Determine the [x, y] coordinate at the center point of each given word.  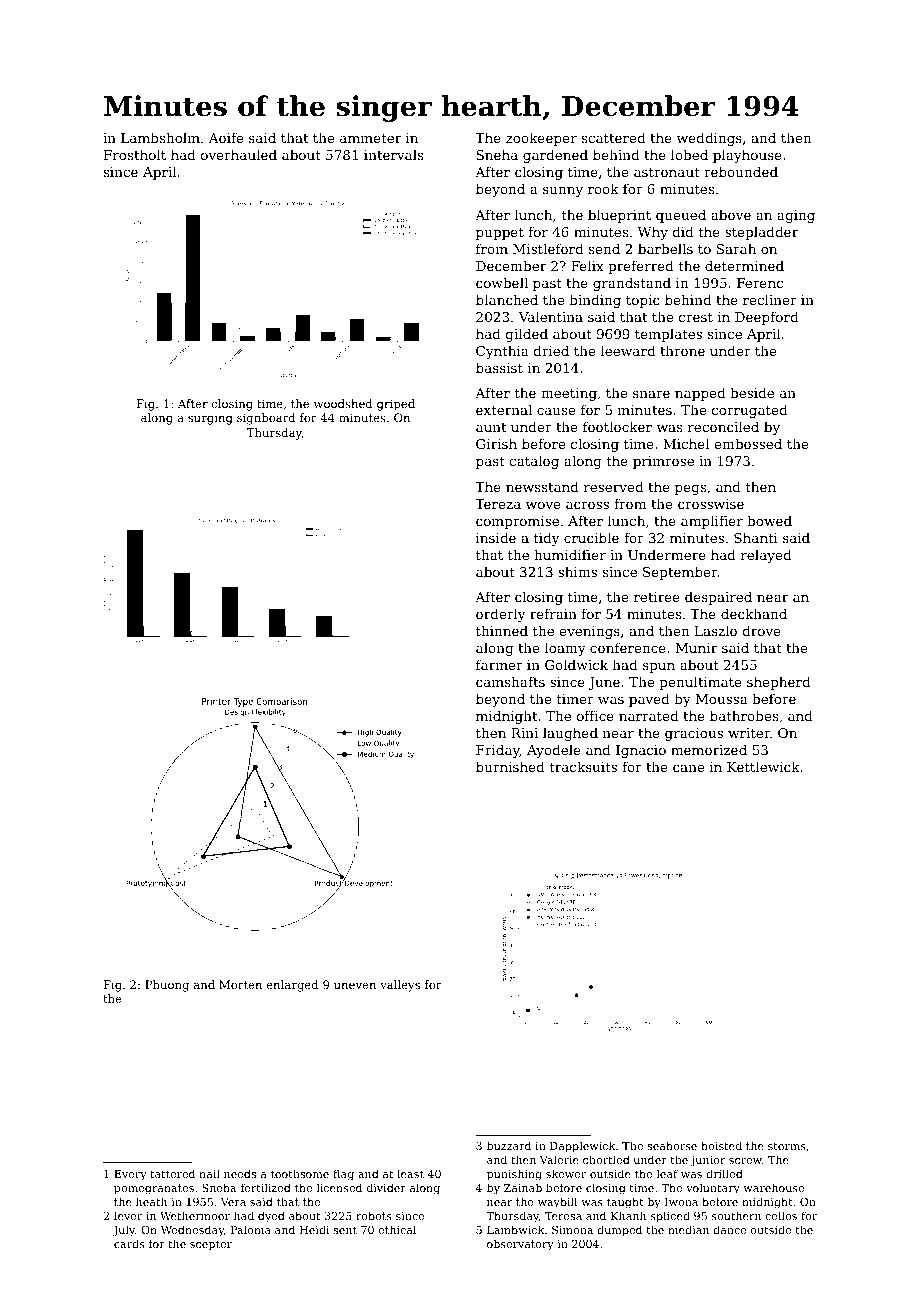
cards [129, 1243]
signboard [266, 419]
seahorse [672, 1145]
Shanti [756, 537]
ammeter [370, 138]
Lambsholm [160, 137]
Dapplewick [582, 1147]
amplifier [712, 522]
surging [210, 419]
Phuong [167, 986]
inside [496, 537]
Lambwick [515, 1229]
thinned [502, 630]
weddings [709, 139]
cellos [781, 1215]
